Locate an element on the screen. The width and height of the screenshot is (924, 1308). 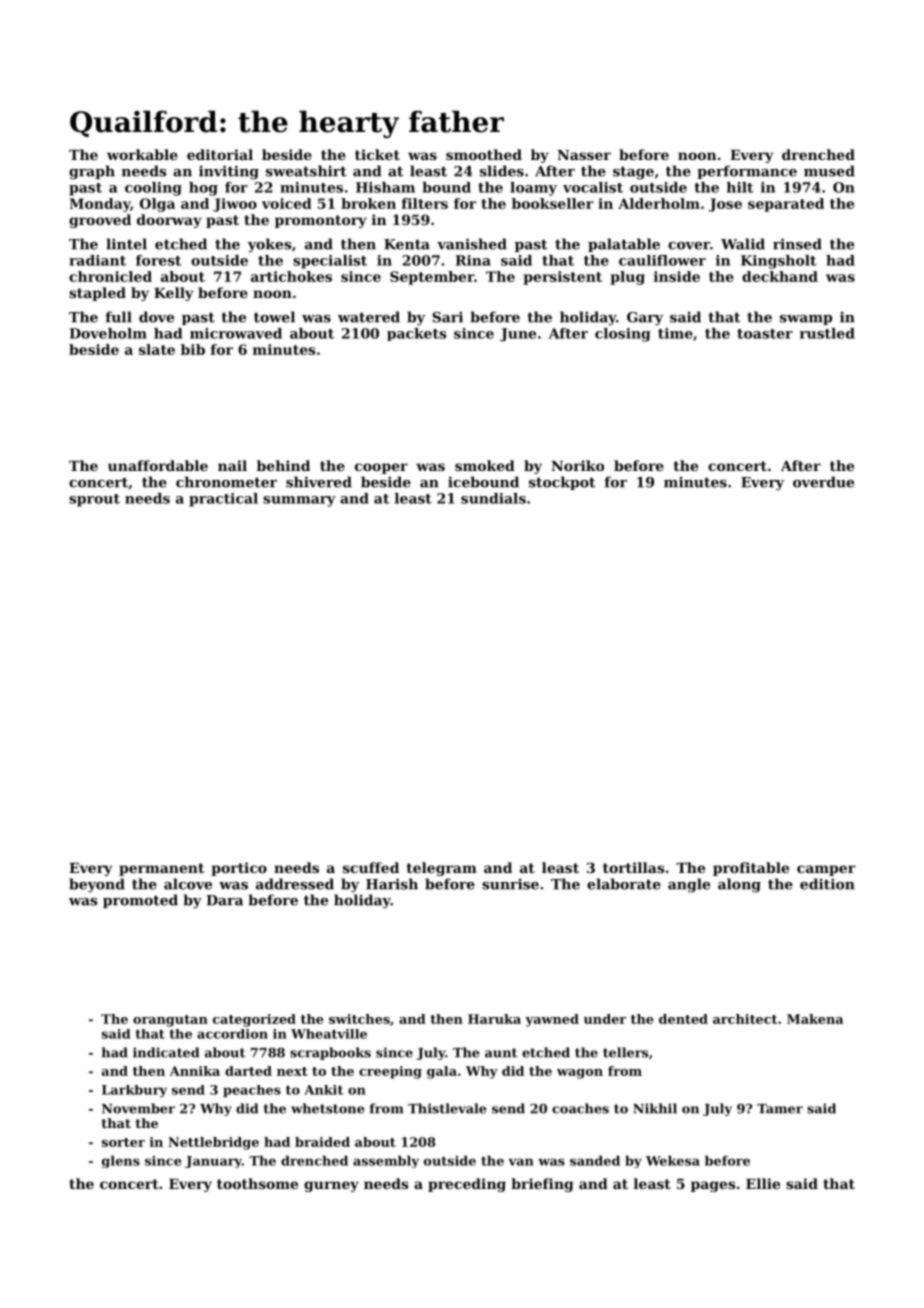
packets is located at coordinates (416, 334).
